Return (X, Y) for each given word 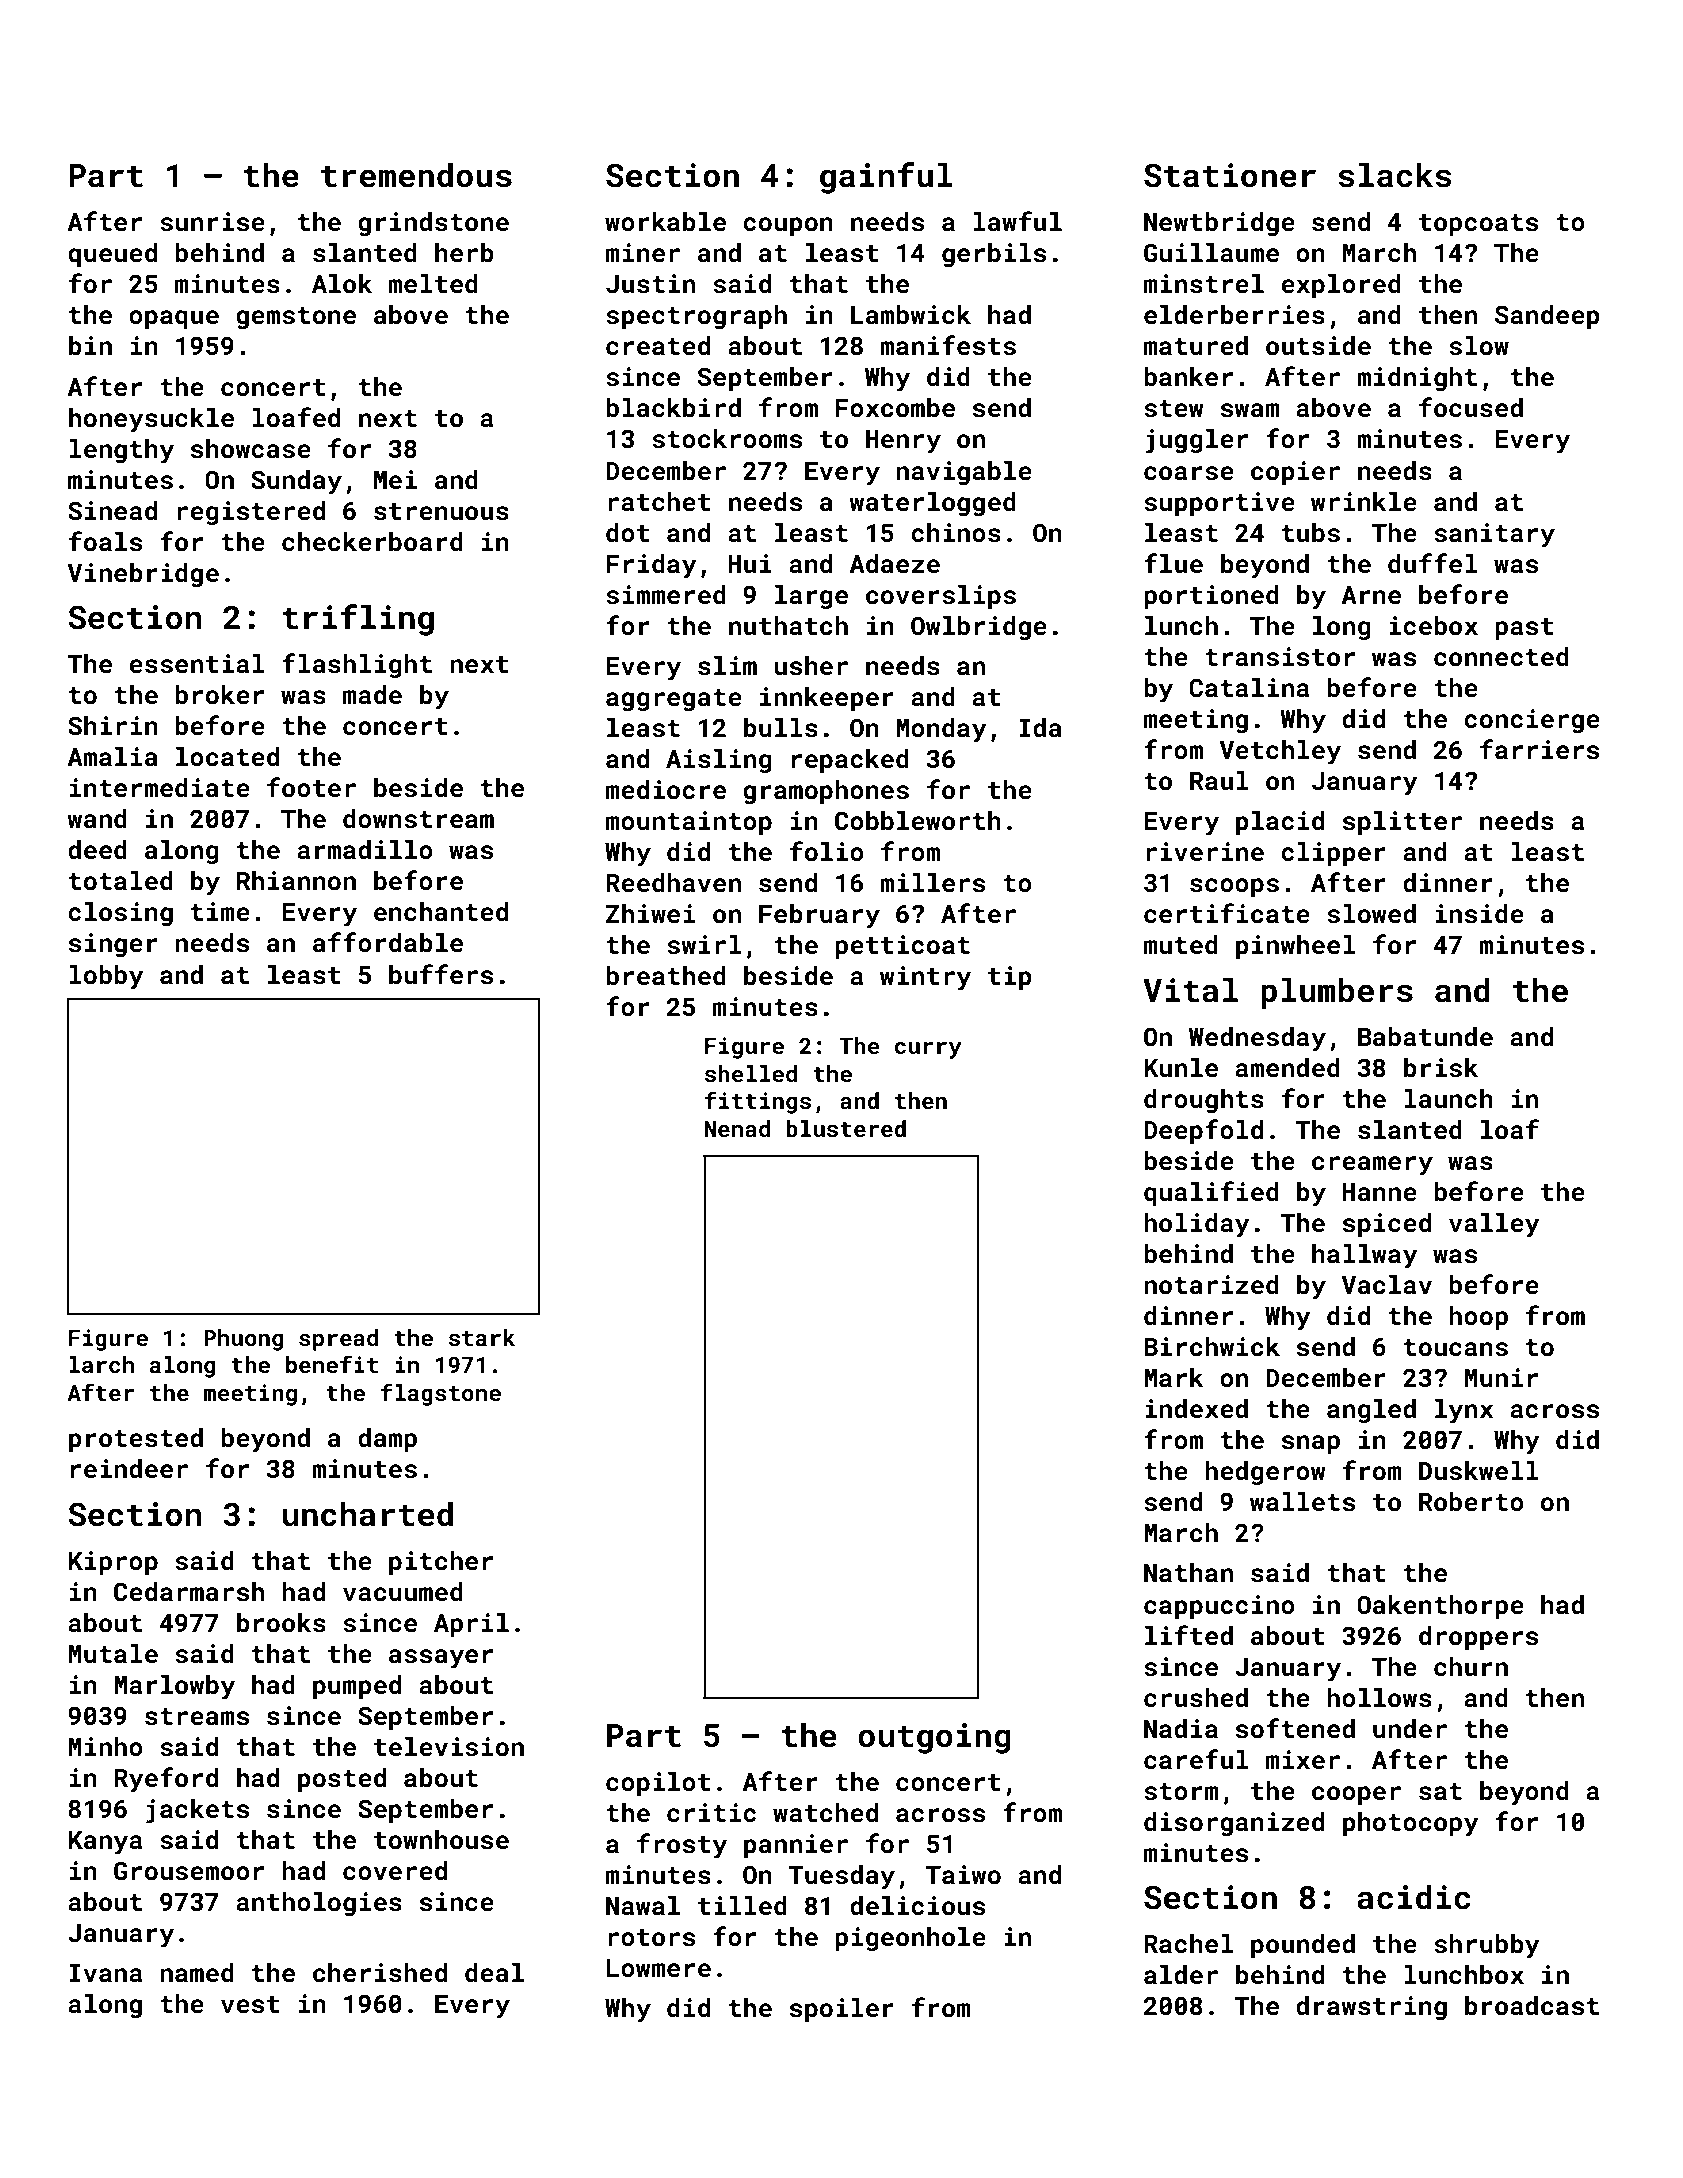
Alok (342, 284)
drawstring (1371, 2008)
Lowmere (659, 1968)
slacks (1394, 175)
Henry (903, 442)
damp (387, 1440)
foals (105, 541)
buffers (441, 974)
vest (250, 2005)
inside (1479, 914)
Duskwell (1479, 1471)
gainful (886, 178)
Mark (1174, 1377)
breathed (666, 976)
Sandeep (1547, 317)
